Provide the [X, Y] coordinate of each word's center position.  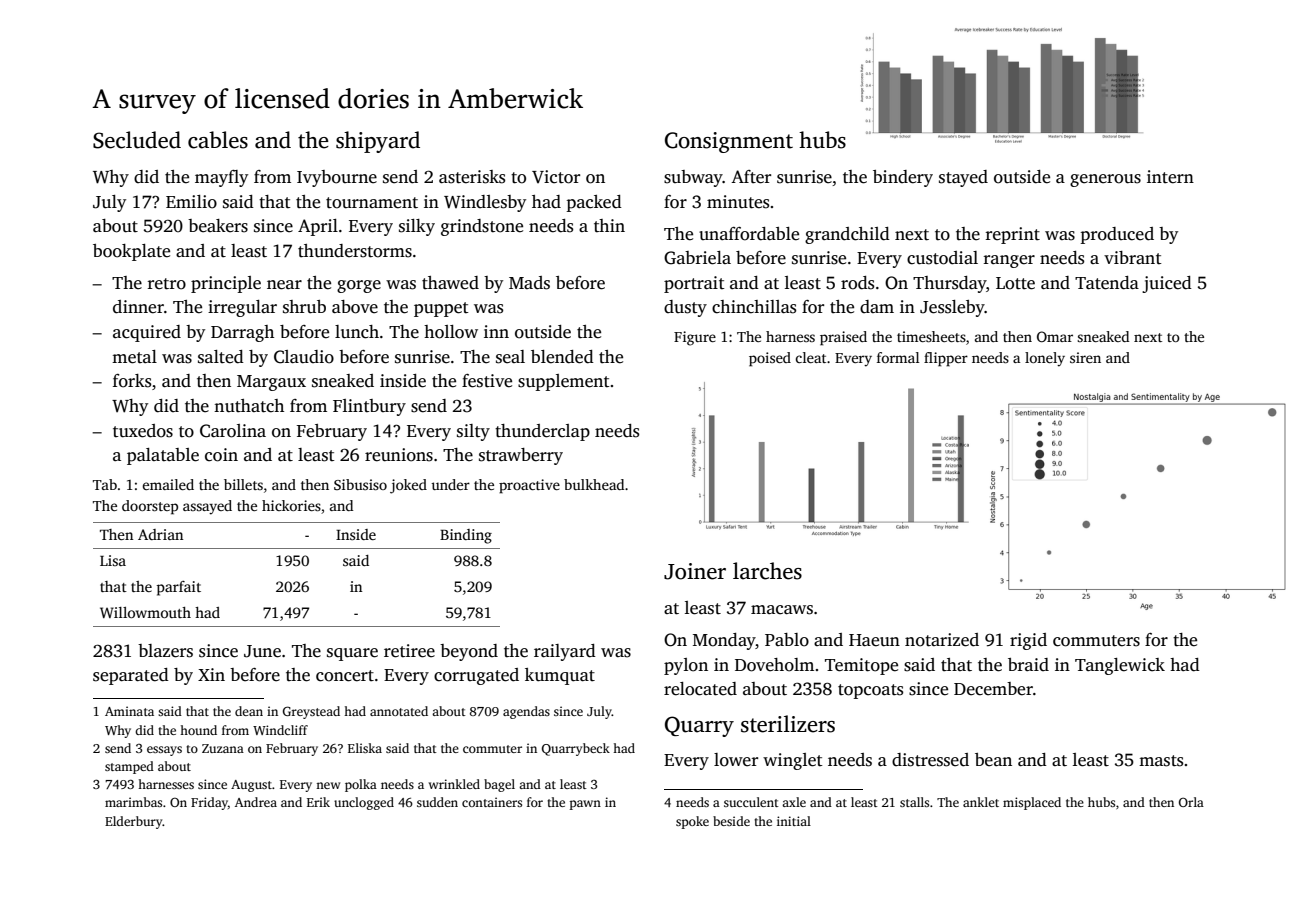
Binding [466, 536]
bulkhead [594, 484]
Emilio [191, 202]
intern [1170, 177]
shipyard [378, 142]
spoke [692, 822]
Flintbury [369, 407]
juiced [1167, 284]
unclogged [364, 803]
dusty [685, 308]
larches [767, 571]
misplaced [1032, 803]
